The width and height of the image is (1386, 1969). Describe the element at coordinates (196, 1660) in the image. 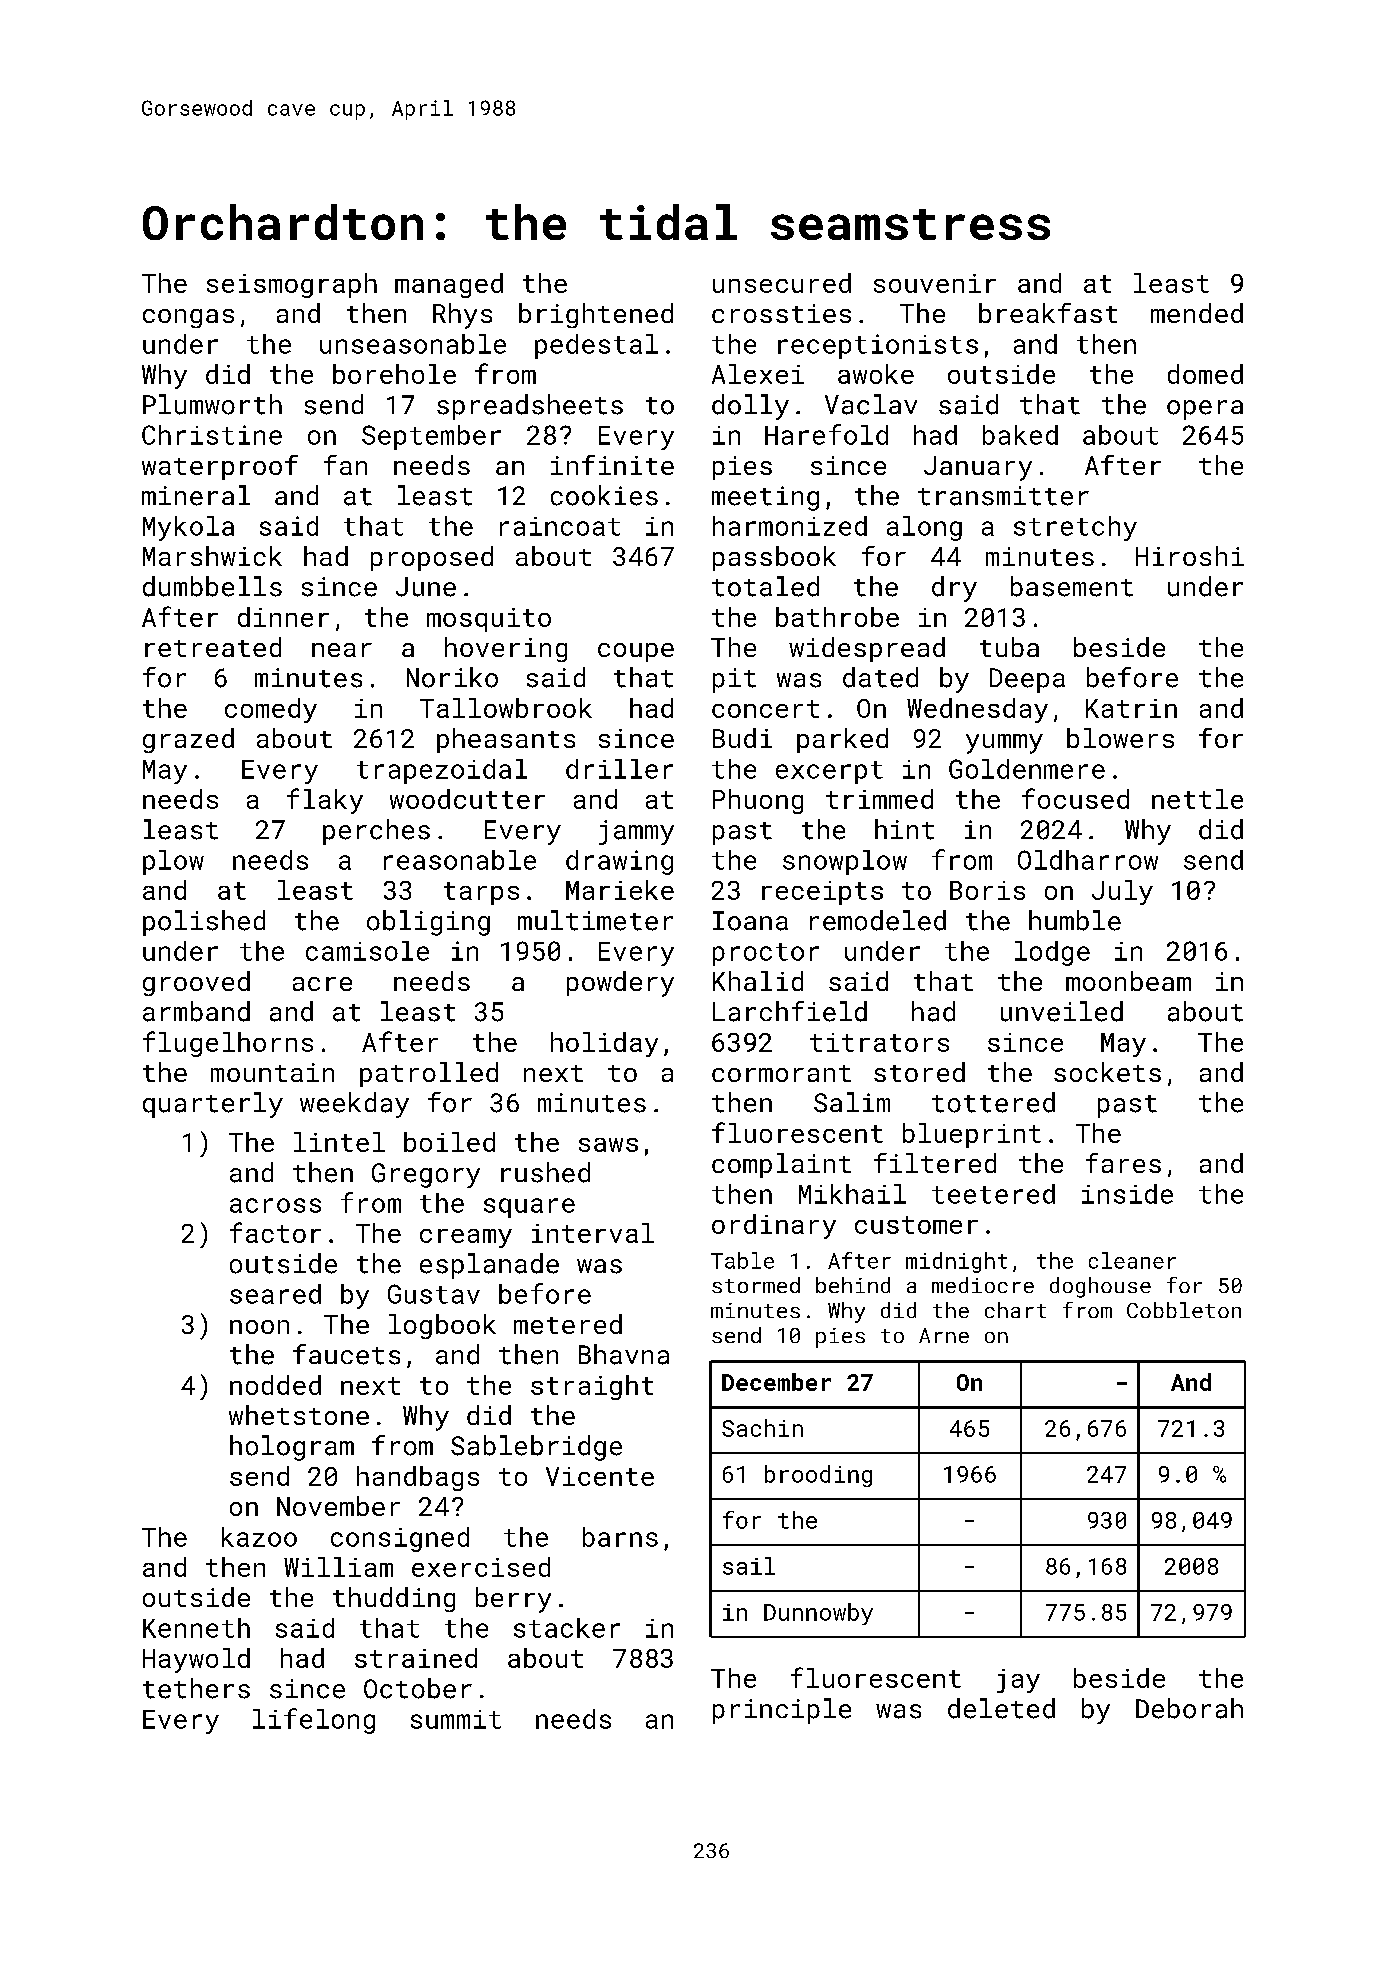

I see `Haywold` at that location.
